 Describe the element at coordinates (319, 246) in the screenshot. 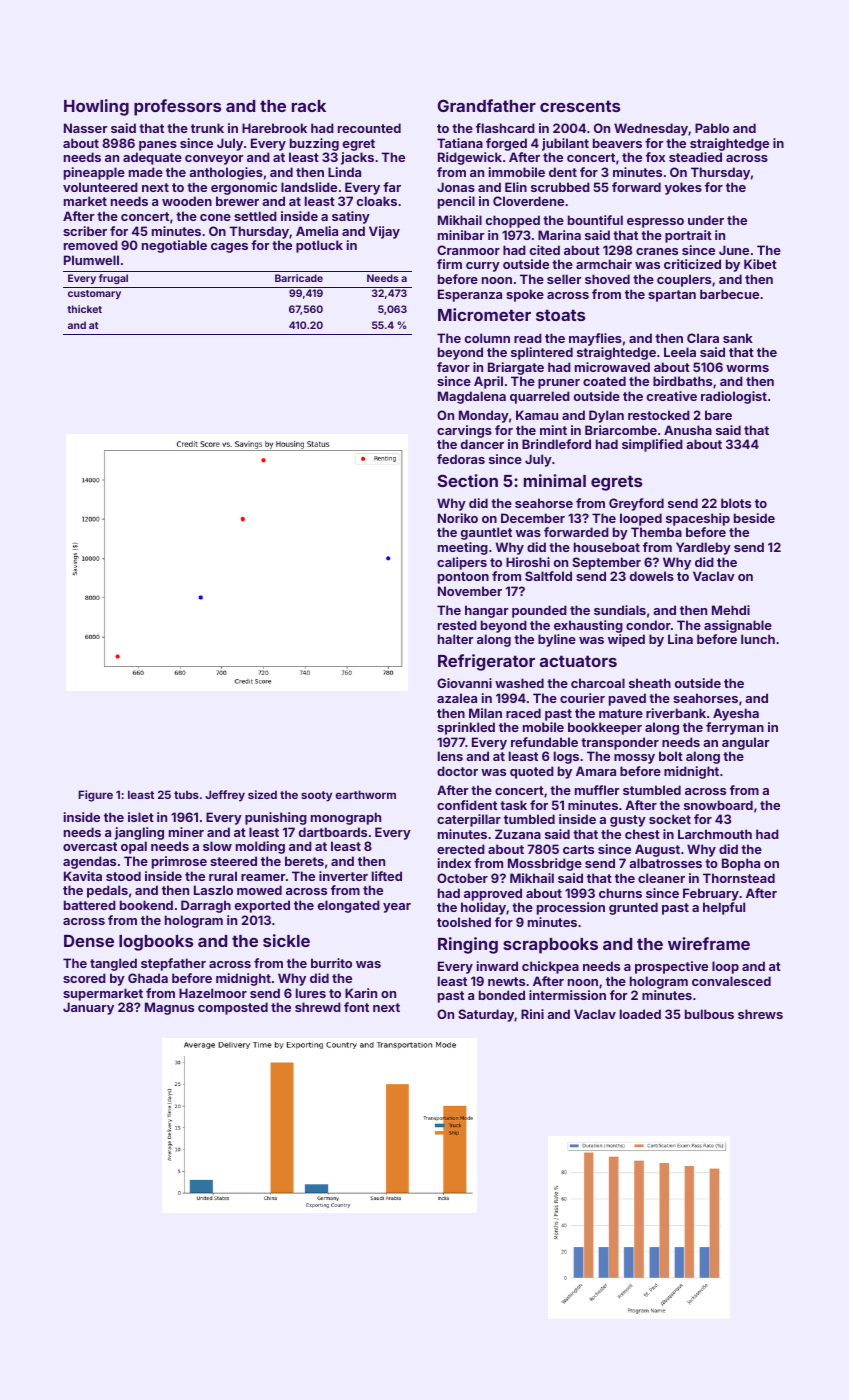

I see `potluck` at that location.
